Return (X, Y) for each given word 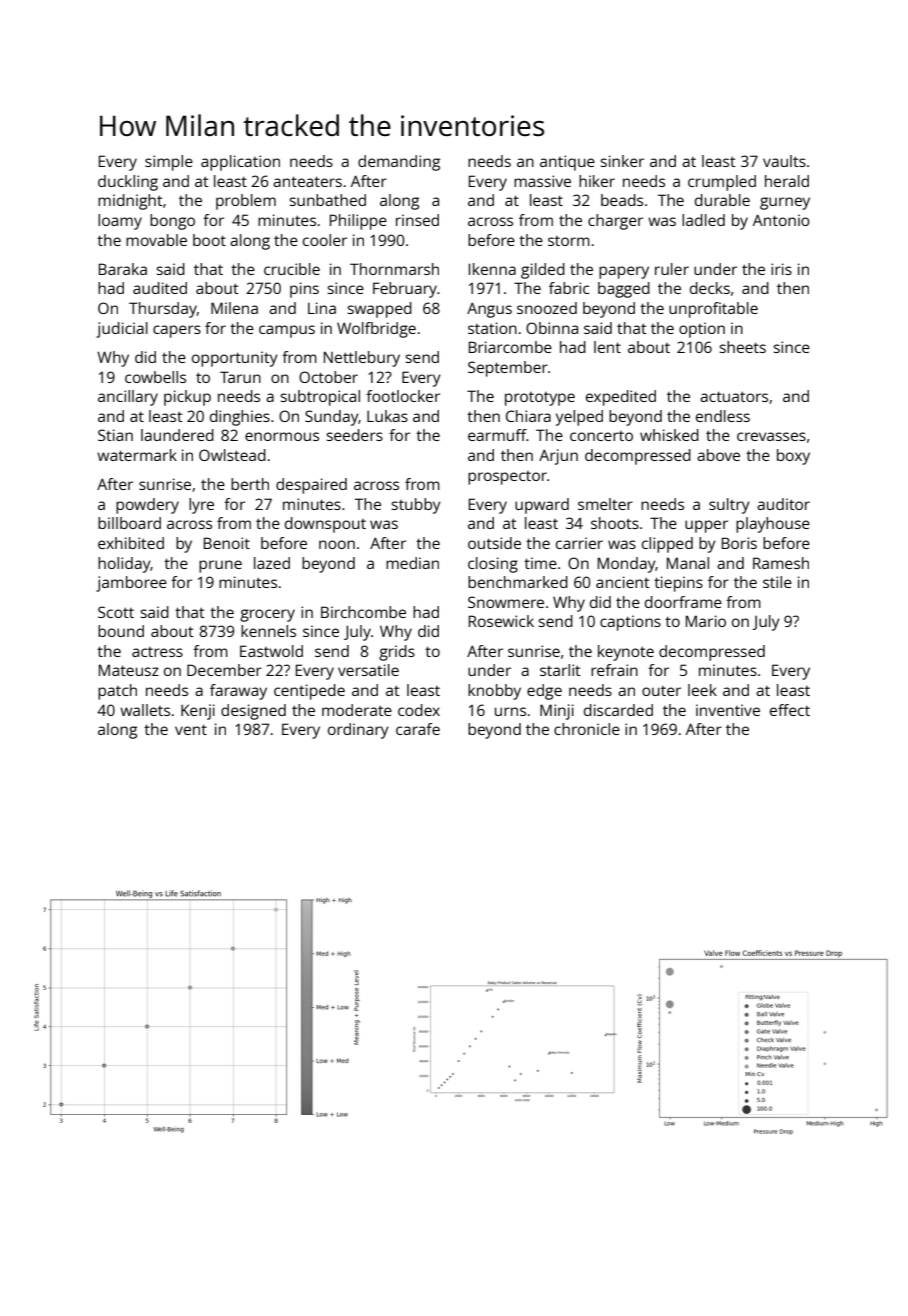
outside (494, 543)
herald (787, 181)
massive (542, 181)
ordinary (358, 731)
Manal (688, 563)
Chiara (528, 416)
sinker (622, 161)
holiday (124, 565)
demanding (399, 163)
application (240, 163)
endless (723, 416)
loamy (120, 222)
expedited (621, 398)
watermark (137, 455)
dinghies (240, 418)
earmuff (497, 435)
